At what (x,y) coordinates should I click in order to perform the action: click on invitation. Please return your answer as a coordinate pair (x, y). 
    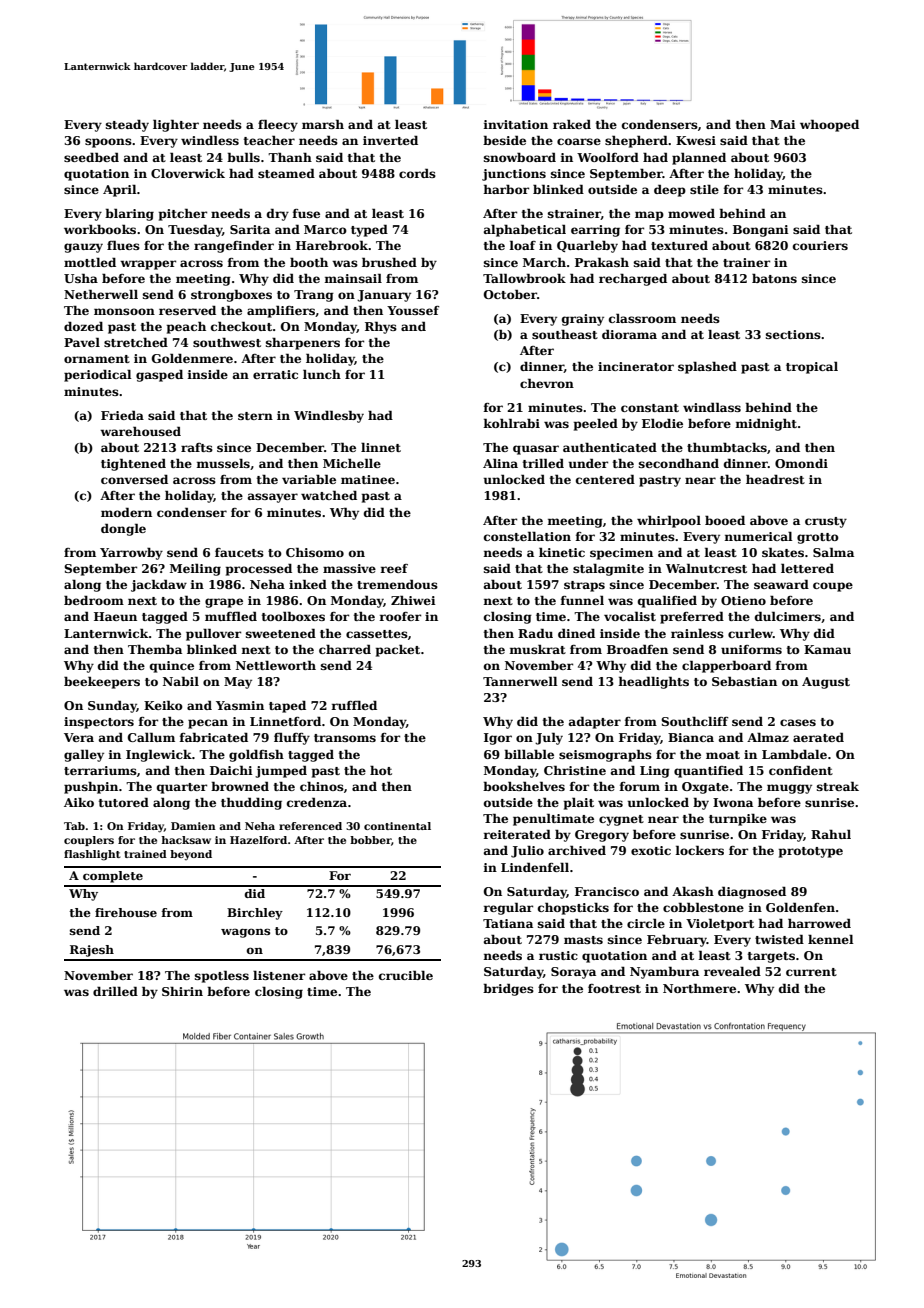
    Looking at the image, I should click on (515, 124).
